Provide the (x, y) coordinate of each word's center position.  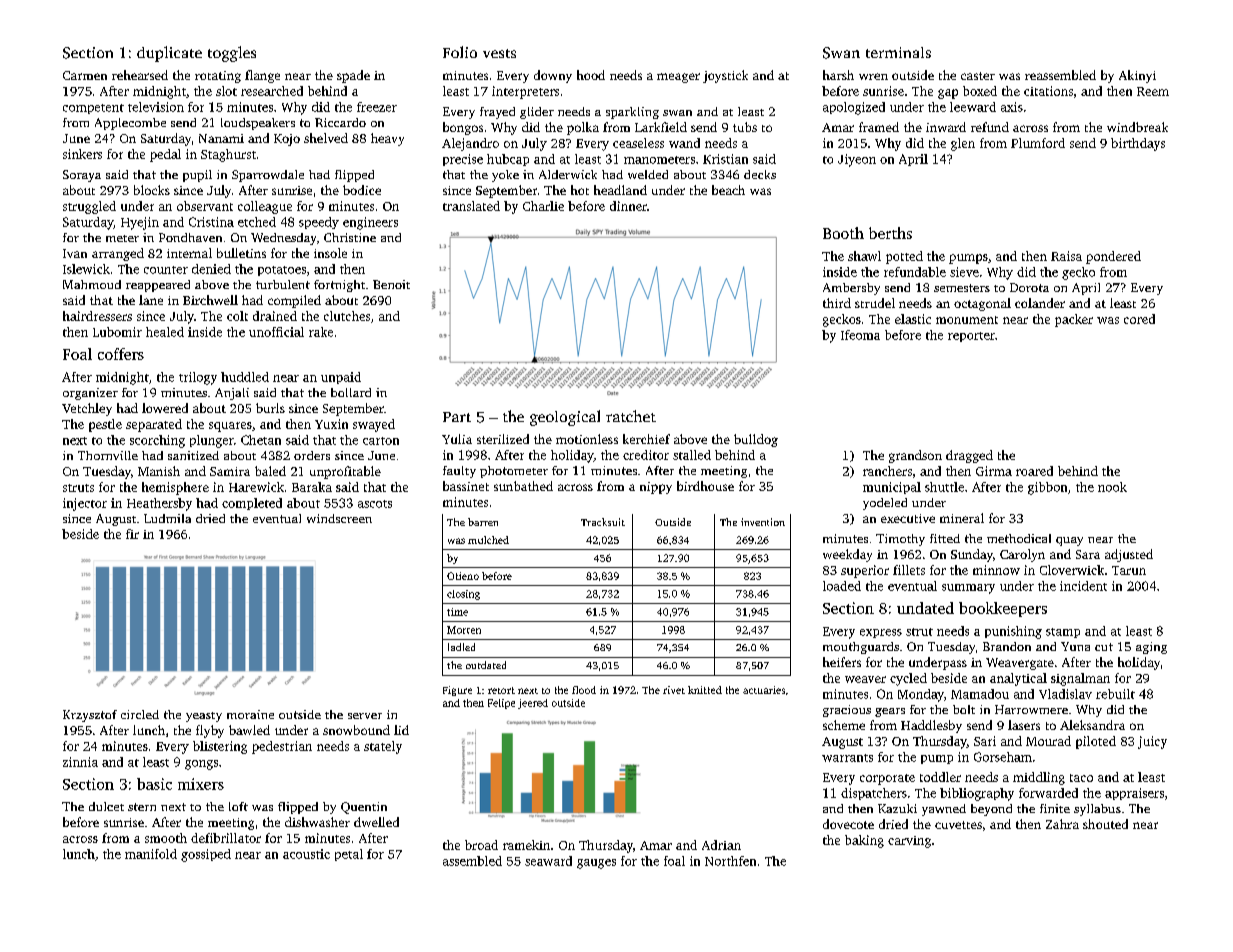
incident (1083, 586)
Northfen (730, 861)
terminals (898, 52)
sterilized (503, 439)
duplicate (169, 54)
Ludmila (167, 518)
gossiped (206, 855)
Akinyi (1137, 76)
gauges (596, 864)
